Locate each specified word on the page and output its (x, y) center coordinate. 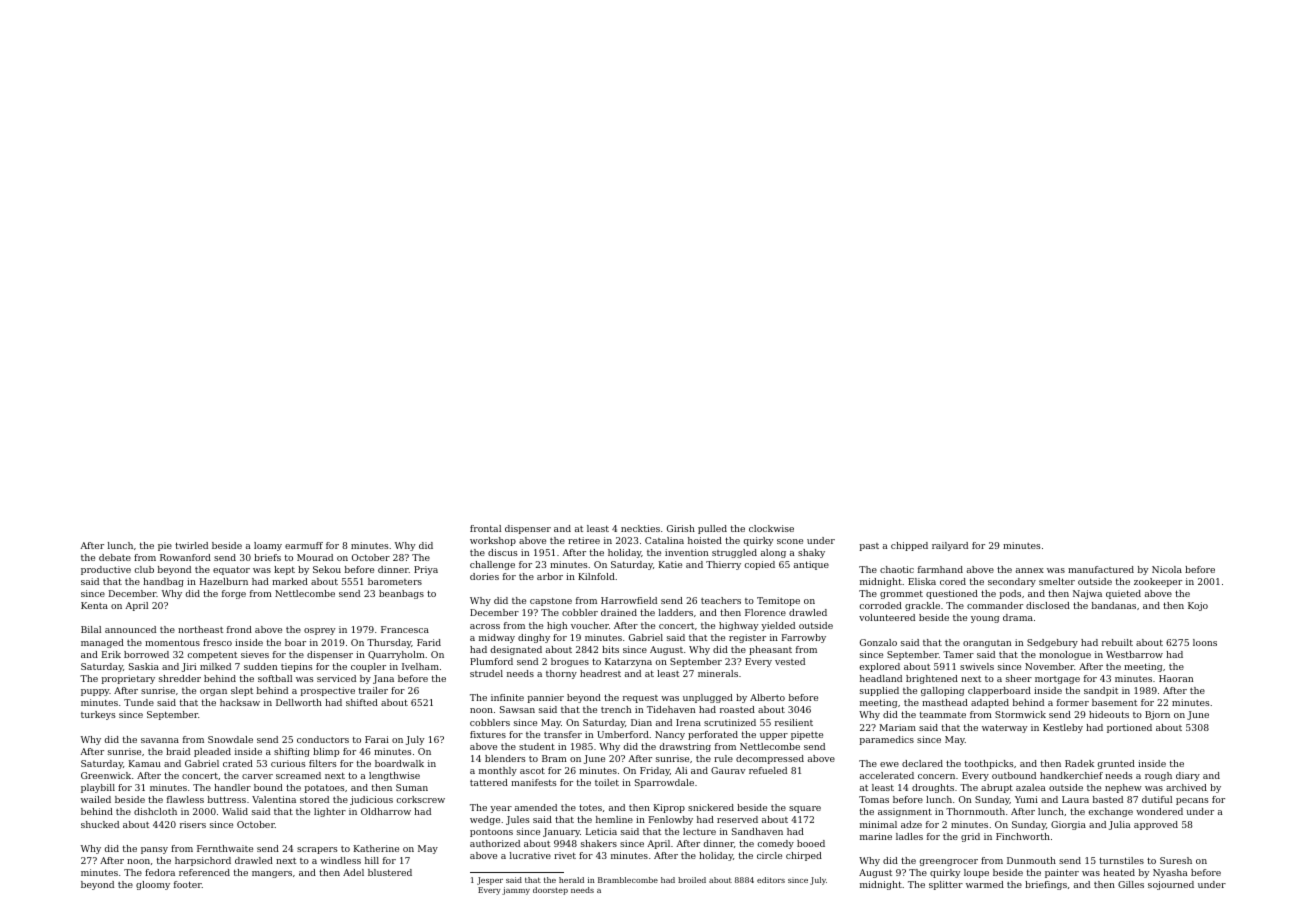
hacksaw (240, 702)
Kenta (94, 605)
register (747, 638)
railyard (950, 546)
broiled (692, 880)
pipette (807, 735)
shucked (100, 824)
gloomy (153, 885)
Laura (1075, 799)
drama (1018, 617)
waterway (1004, 728)
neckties (640, 528)
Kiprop (669, 808)
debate (115, 557)
